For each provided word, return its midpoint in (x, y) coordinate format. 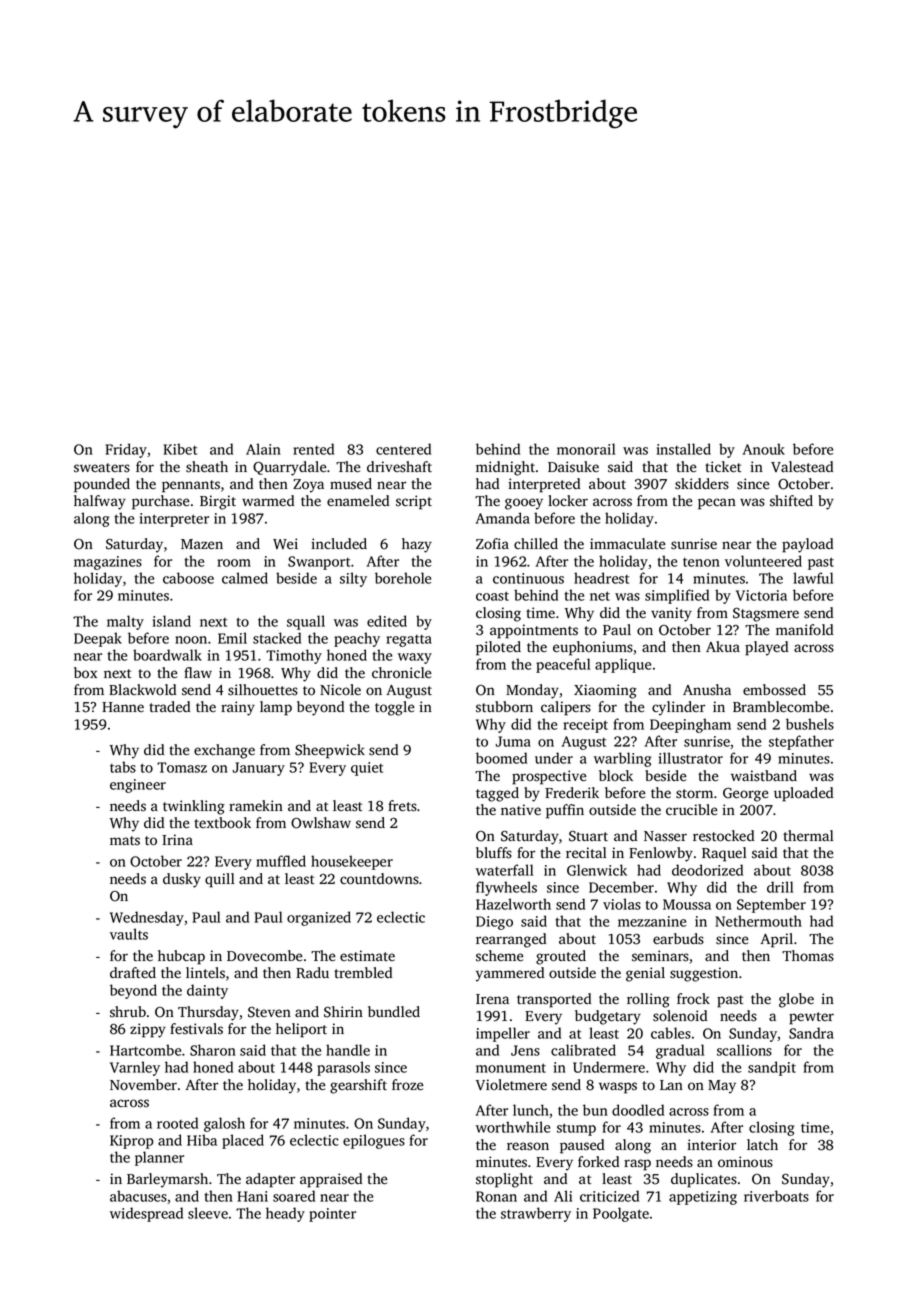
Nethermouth (758, 921)
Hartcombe (145, 1050)
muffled (281, 861)
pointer (332, 1215)
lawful (813, 578)
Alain (263, 449)
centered (403, 449)
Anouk (764, 449)
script (414, 502)
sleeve (208, 1213)
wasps (618, 1088)
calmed (245, 578)
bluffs (494, 853)
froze (408, 1084)
